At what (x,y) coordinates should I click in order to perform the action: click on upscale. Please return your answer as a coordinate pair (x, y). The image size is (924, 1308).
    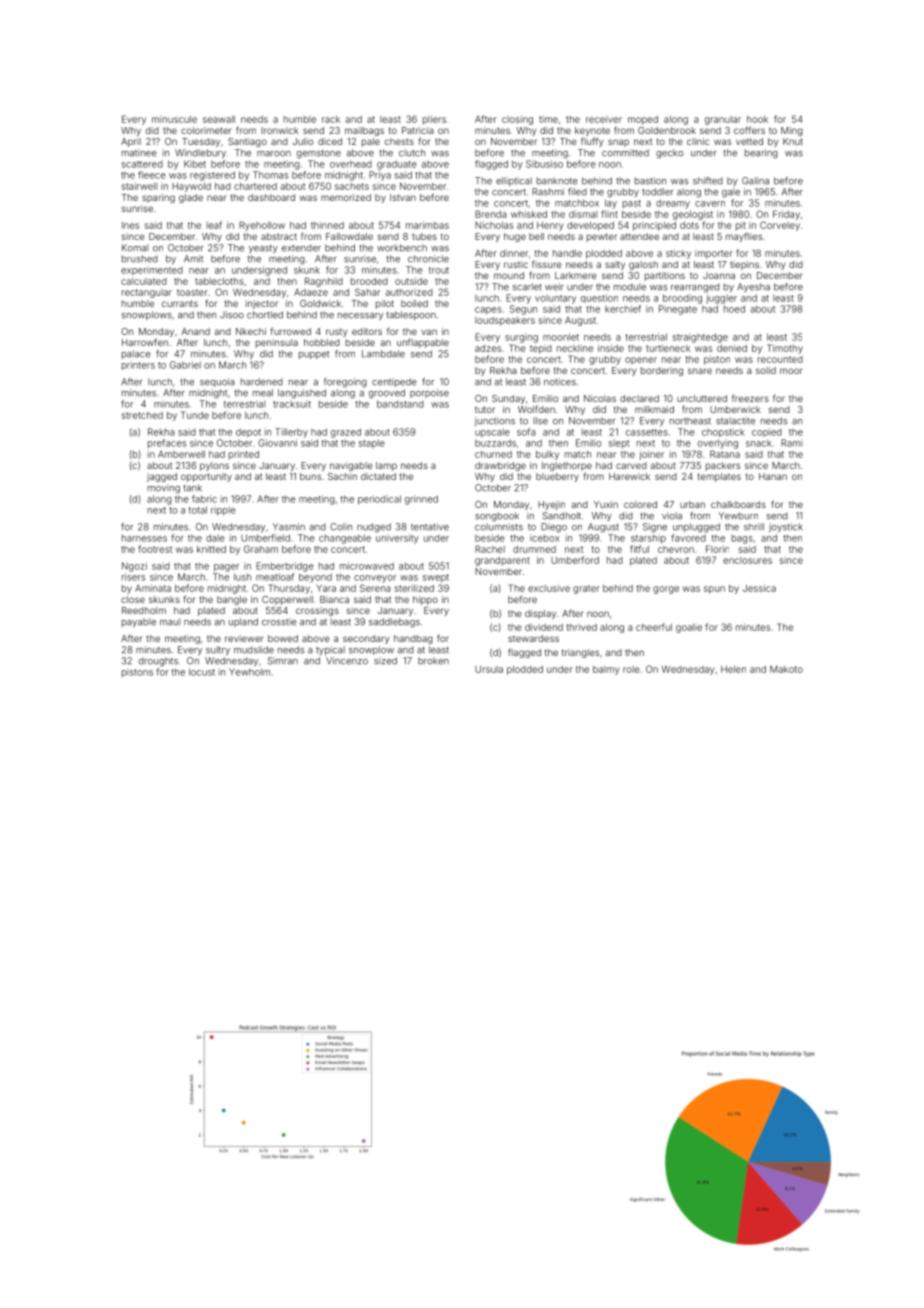
    Looking at the image, I should click on (492, 433).
